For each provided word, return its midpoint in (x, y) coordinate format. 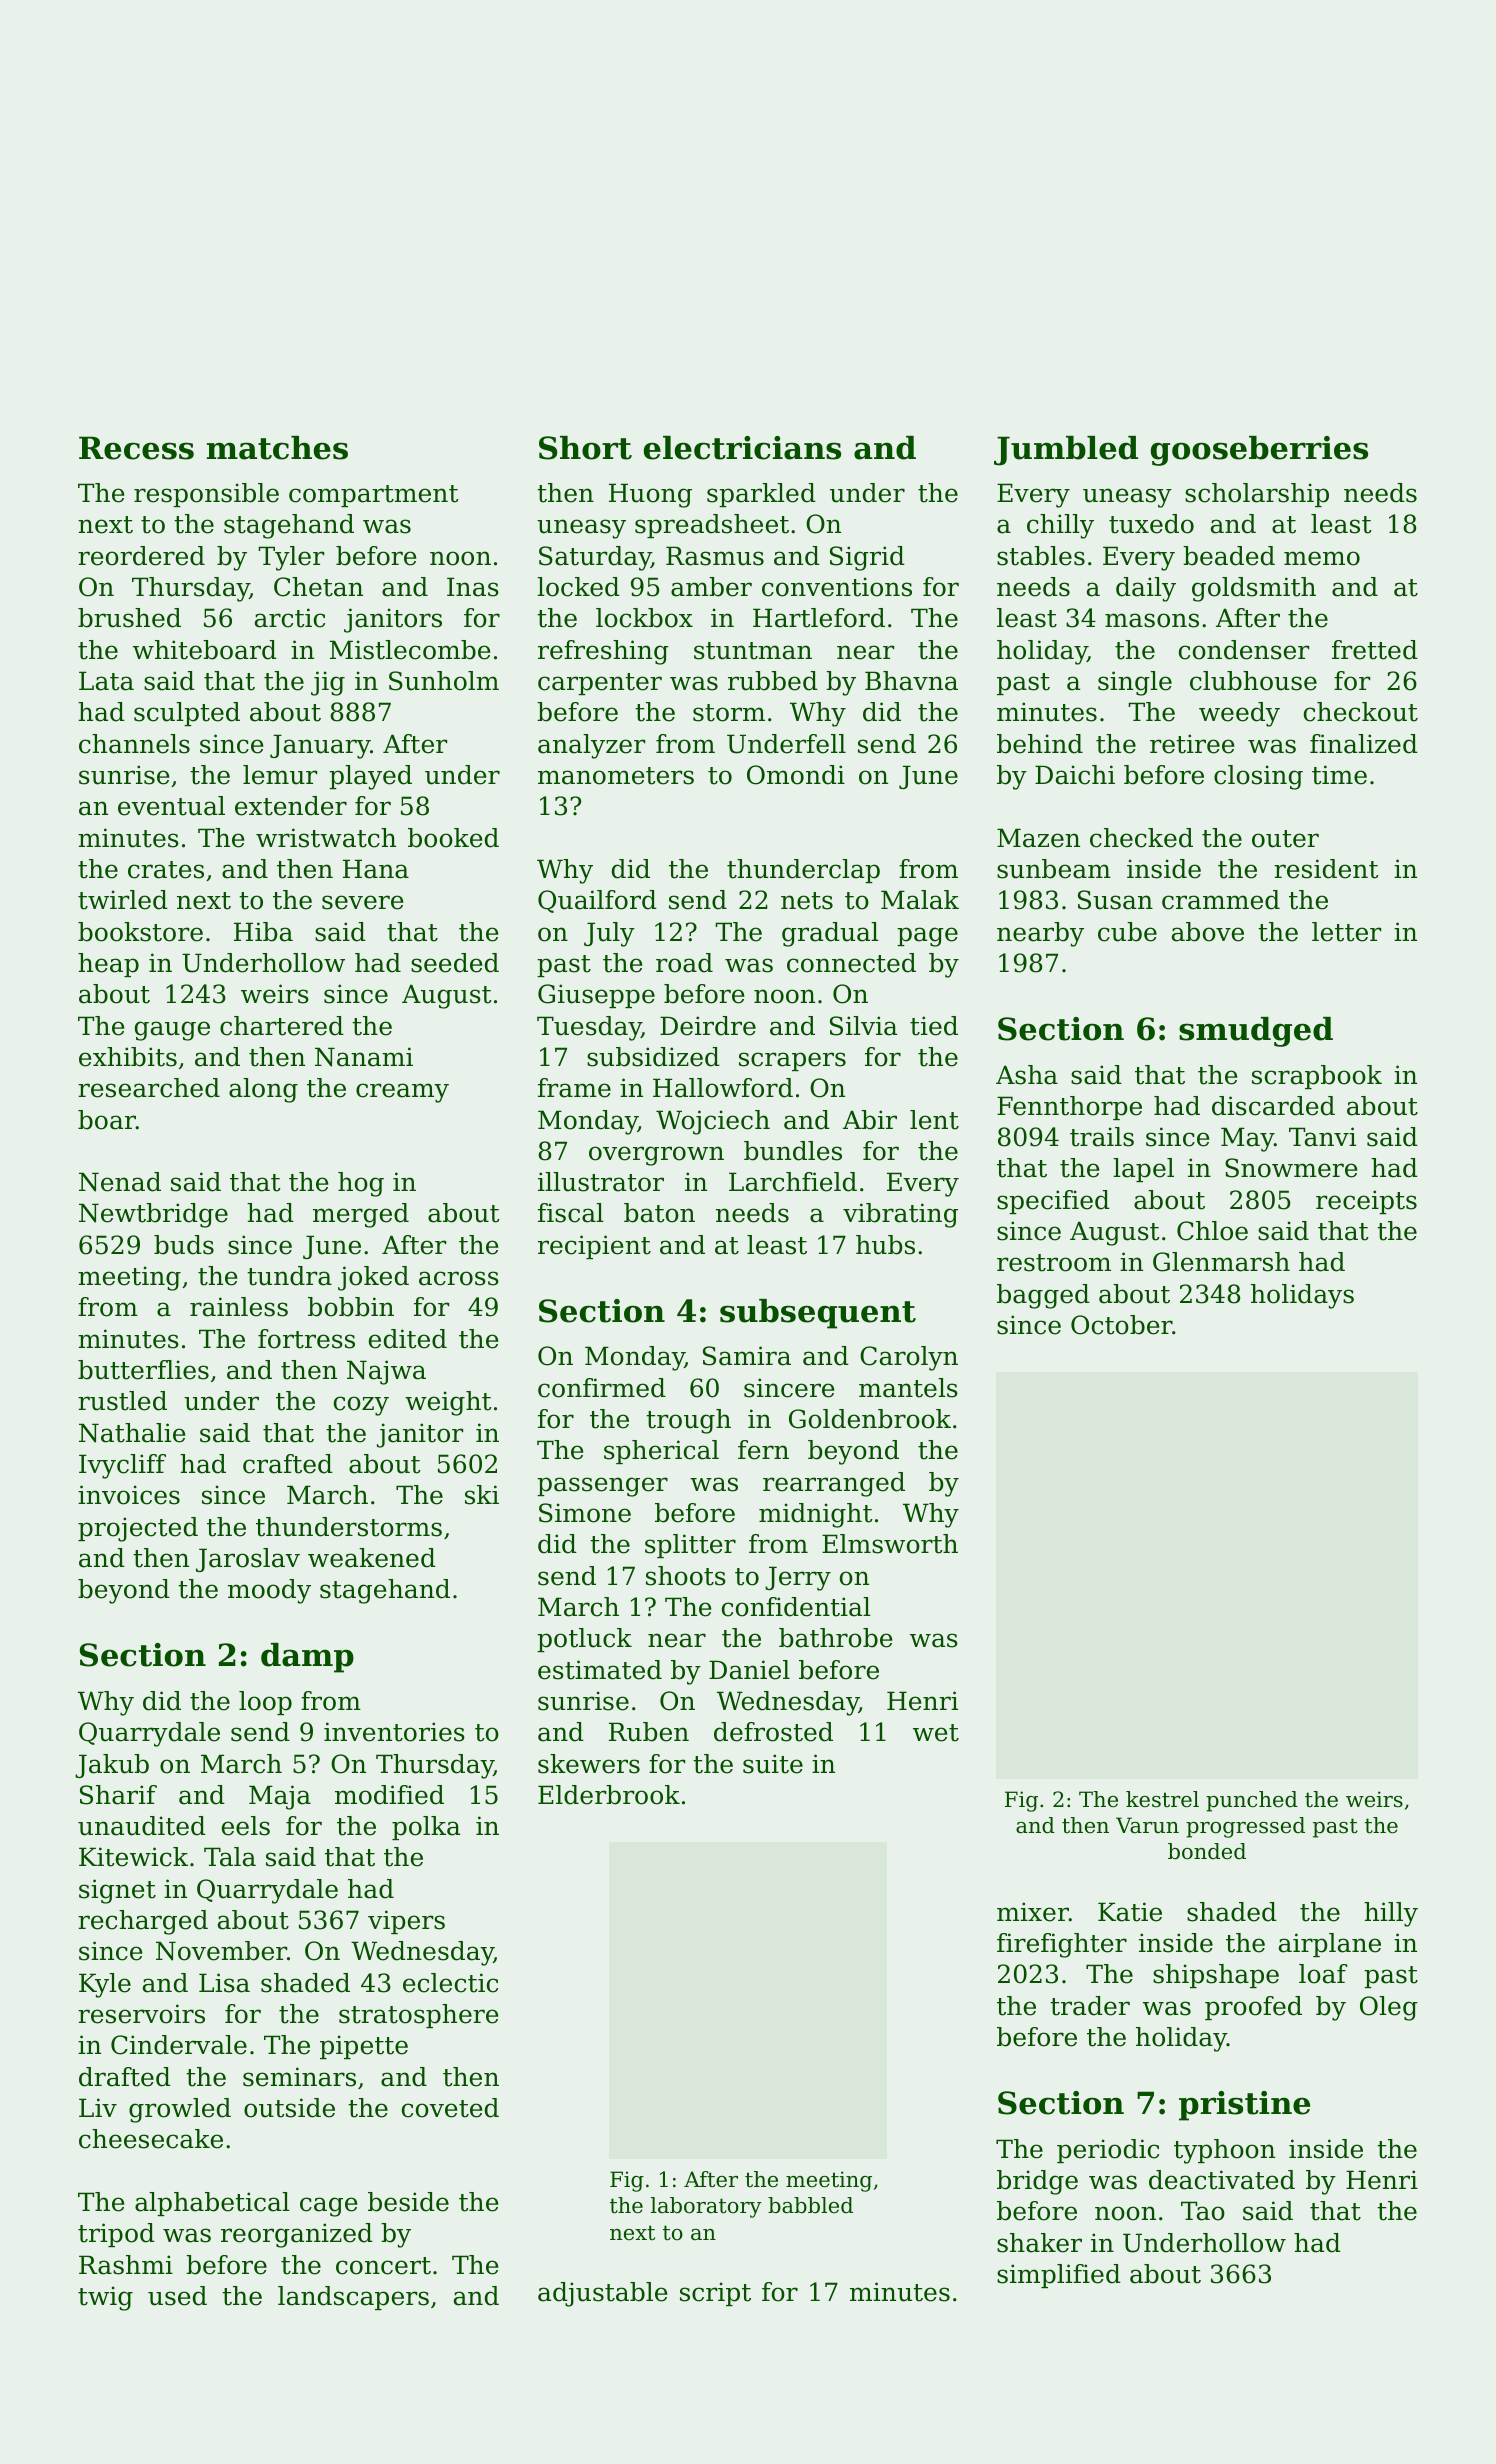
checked (1141, 838)
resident (1326, 869)
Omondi (796, 775)
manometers (616, 776)
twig (105, 2298)
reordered (141, 556)
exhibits (128, 1057)
